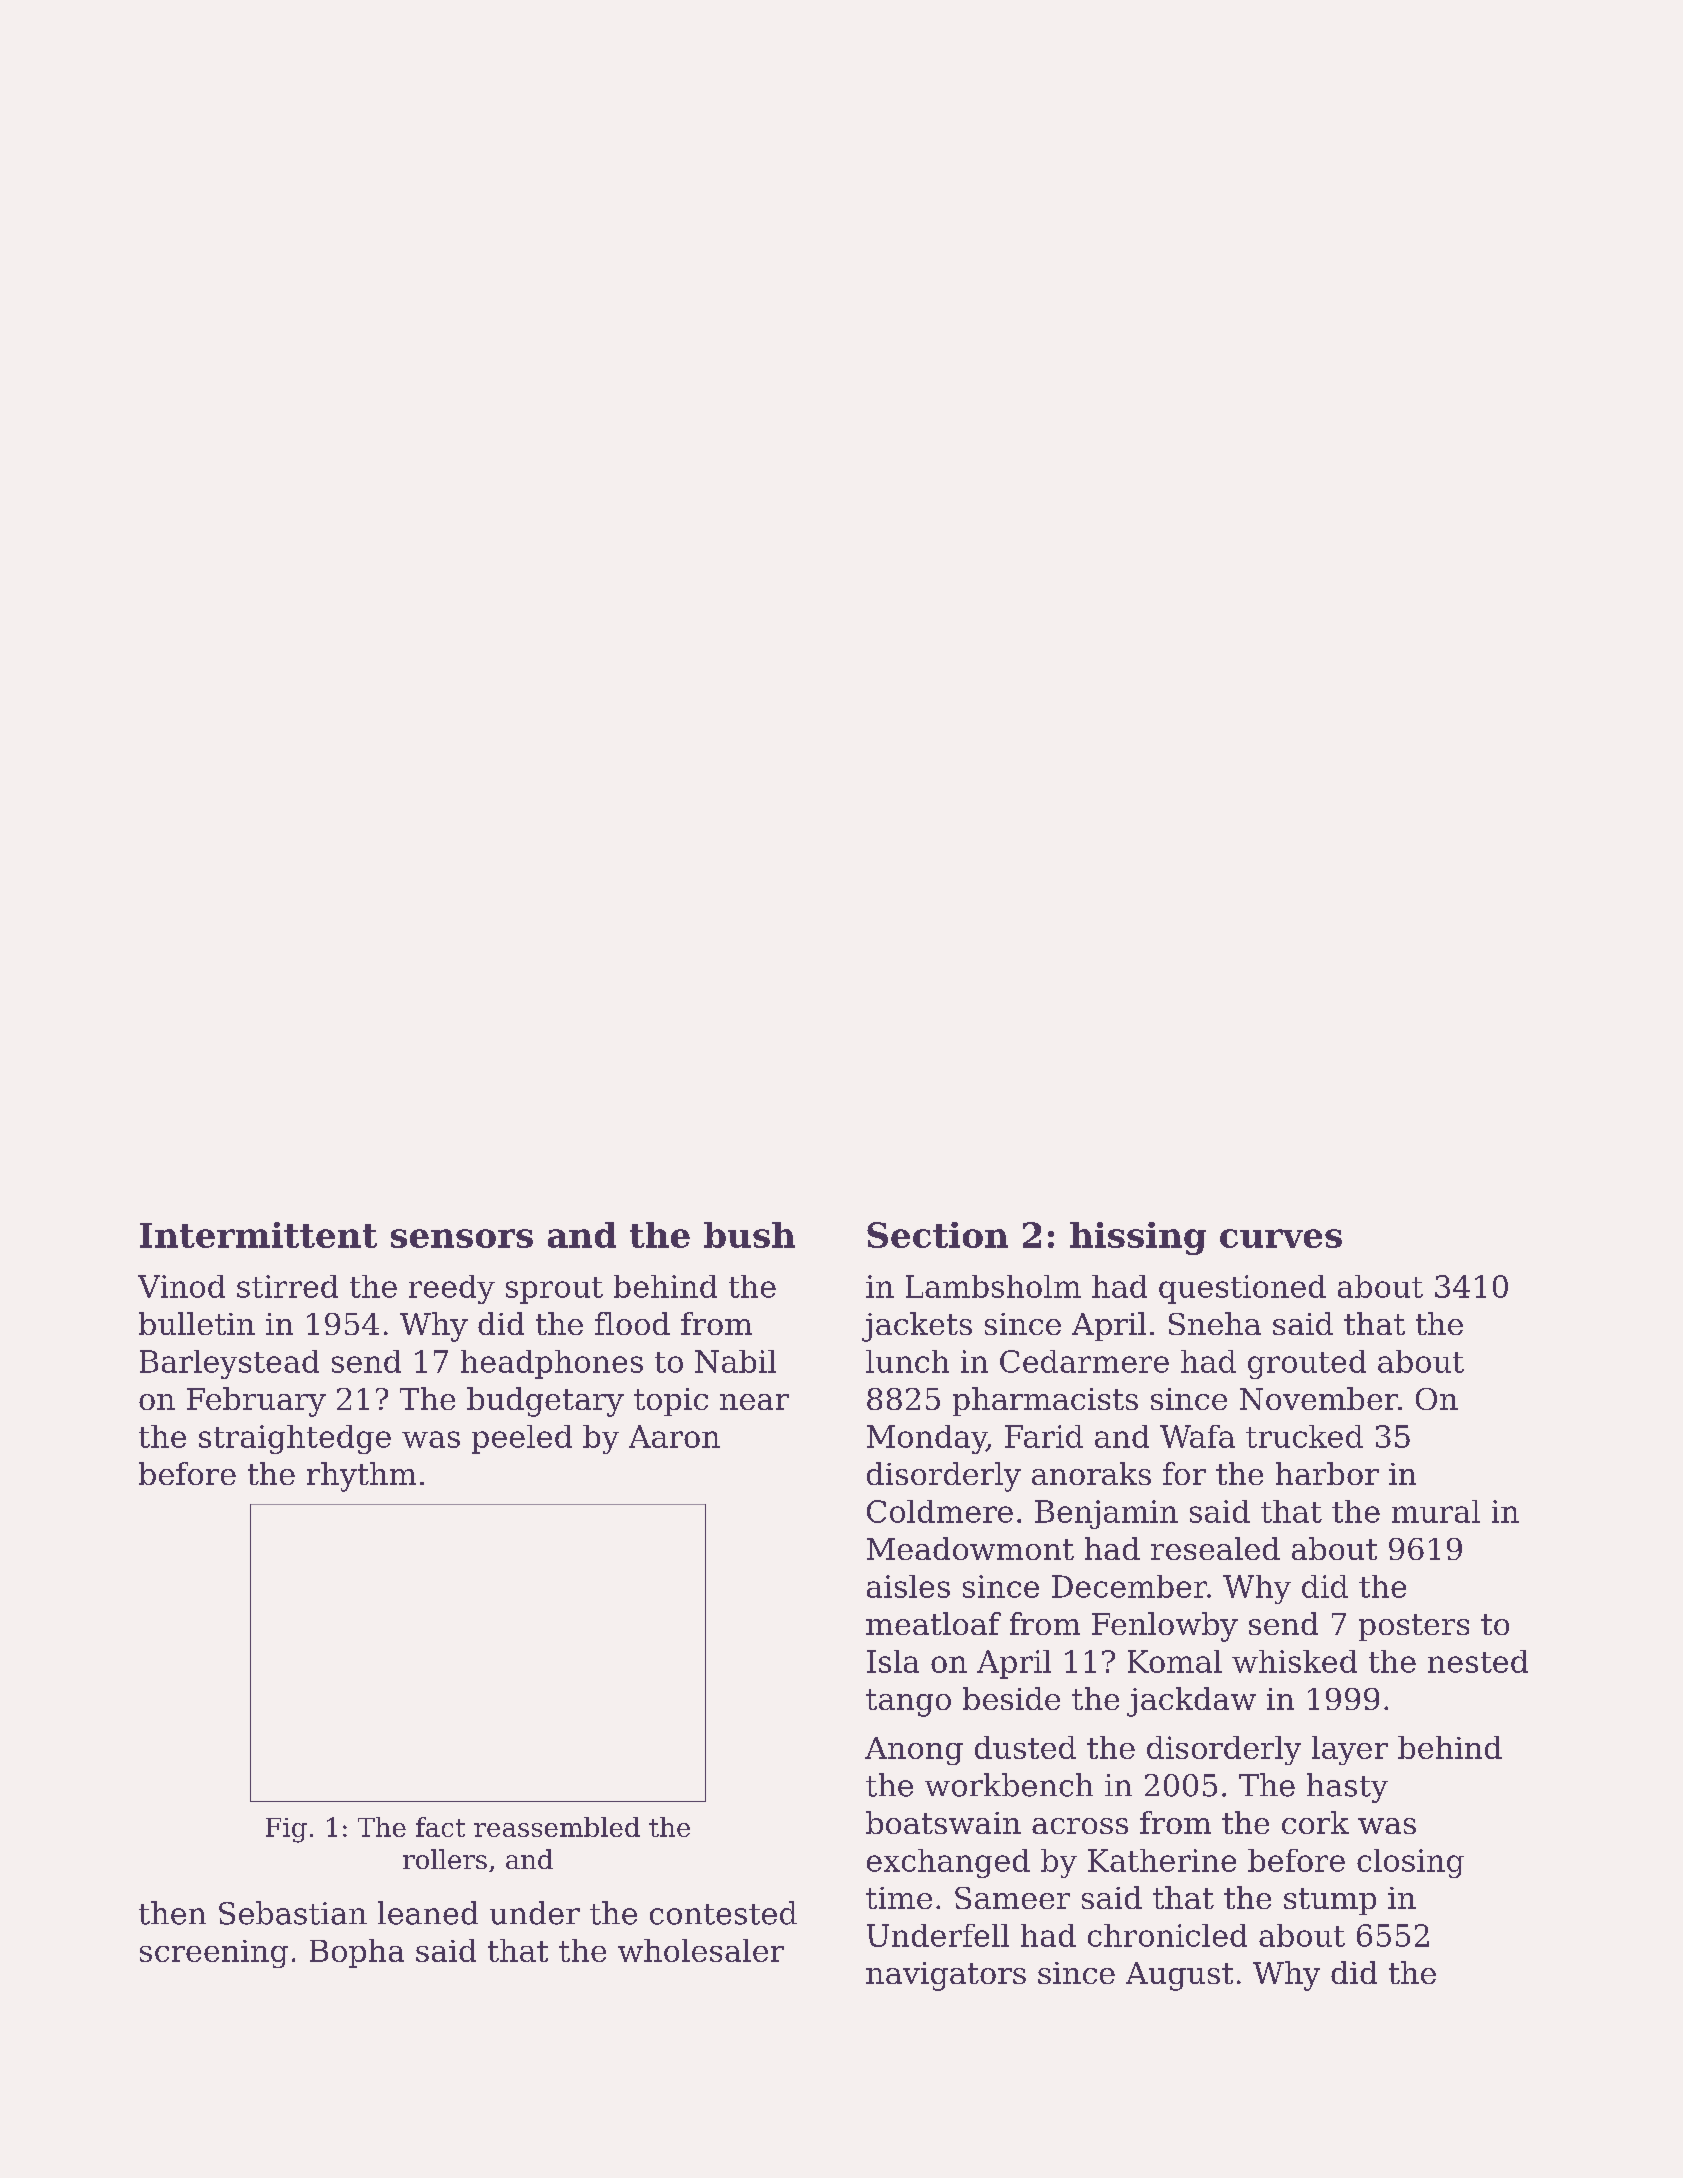 Image resolution: width=1683 pixels, height=2178 pixels. Describe the element at coordinates (749, 1235) in the page. I see `bush` at that location.
